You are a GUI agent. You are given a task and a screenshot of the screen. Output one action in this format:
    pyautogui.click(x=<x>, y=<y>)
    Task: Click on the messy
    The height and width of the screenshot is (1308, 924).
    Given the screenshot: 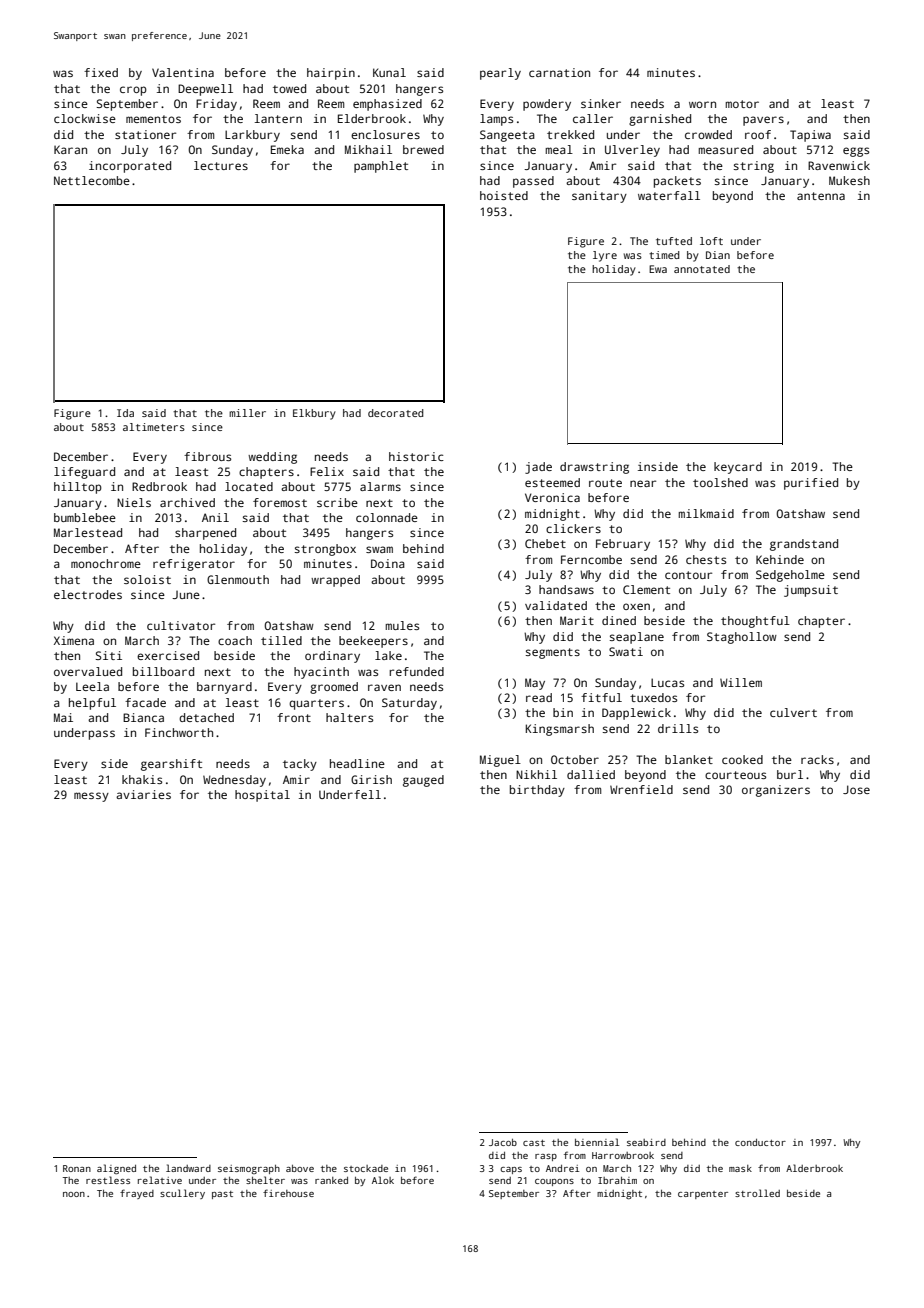 What is the action you would take?
    pyautogui.click(x=91, y=797)
